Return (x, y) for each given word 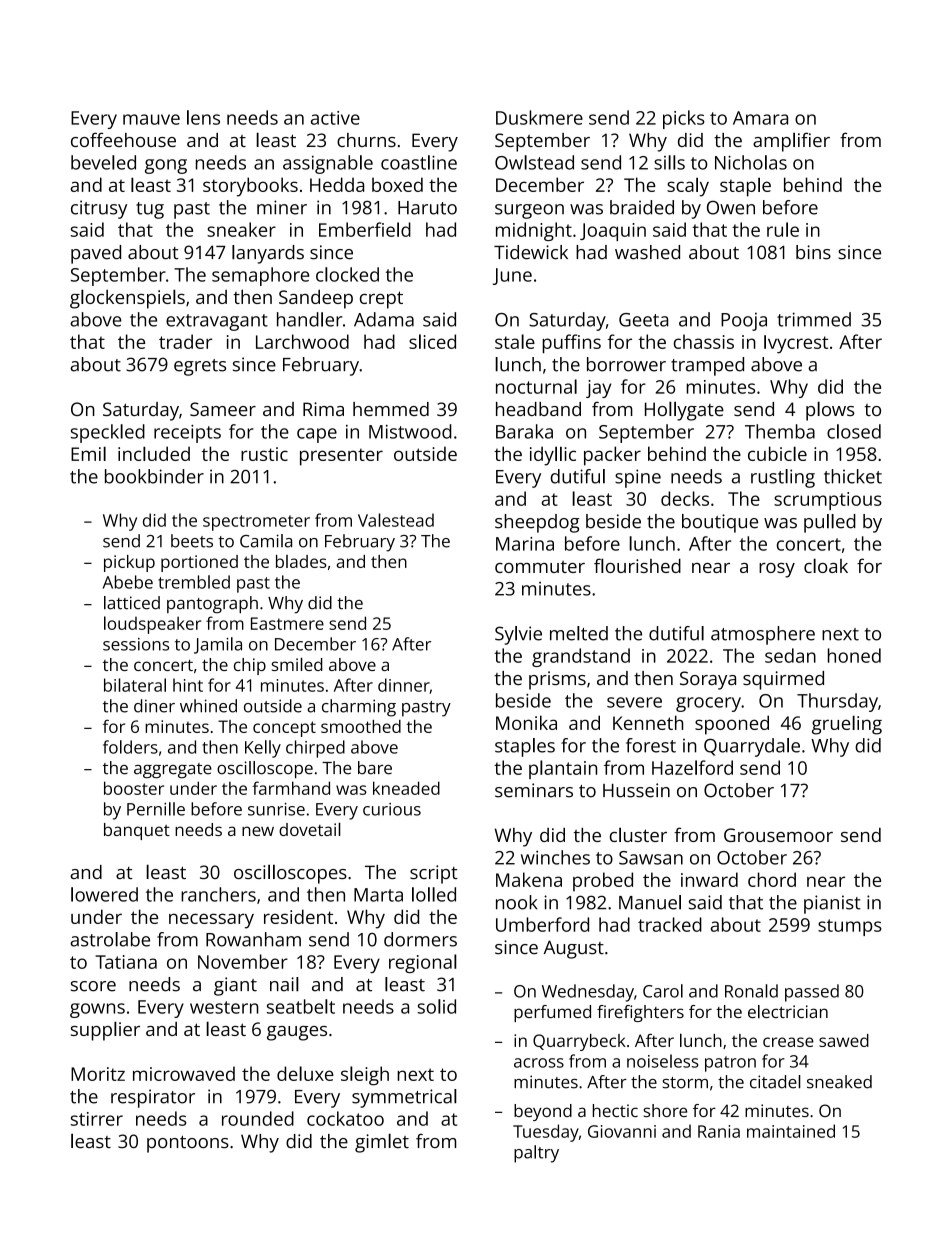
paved (96, 254)
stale (515, 341)
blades (301, 561)
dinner (404, 686)
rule (783, 229)
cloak (826, 565)
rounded (258, 1118)
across (539, 1063)
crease (788, 1042)
